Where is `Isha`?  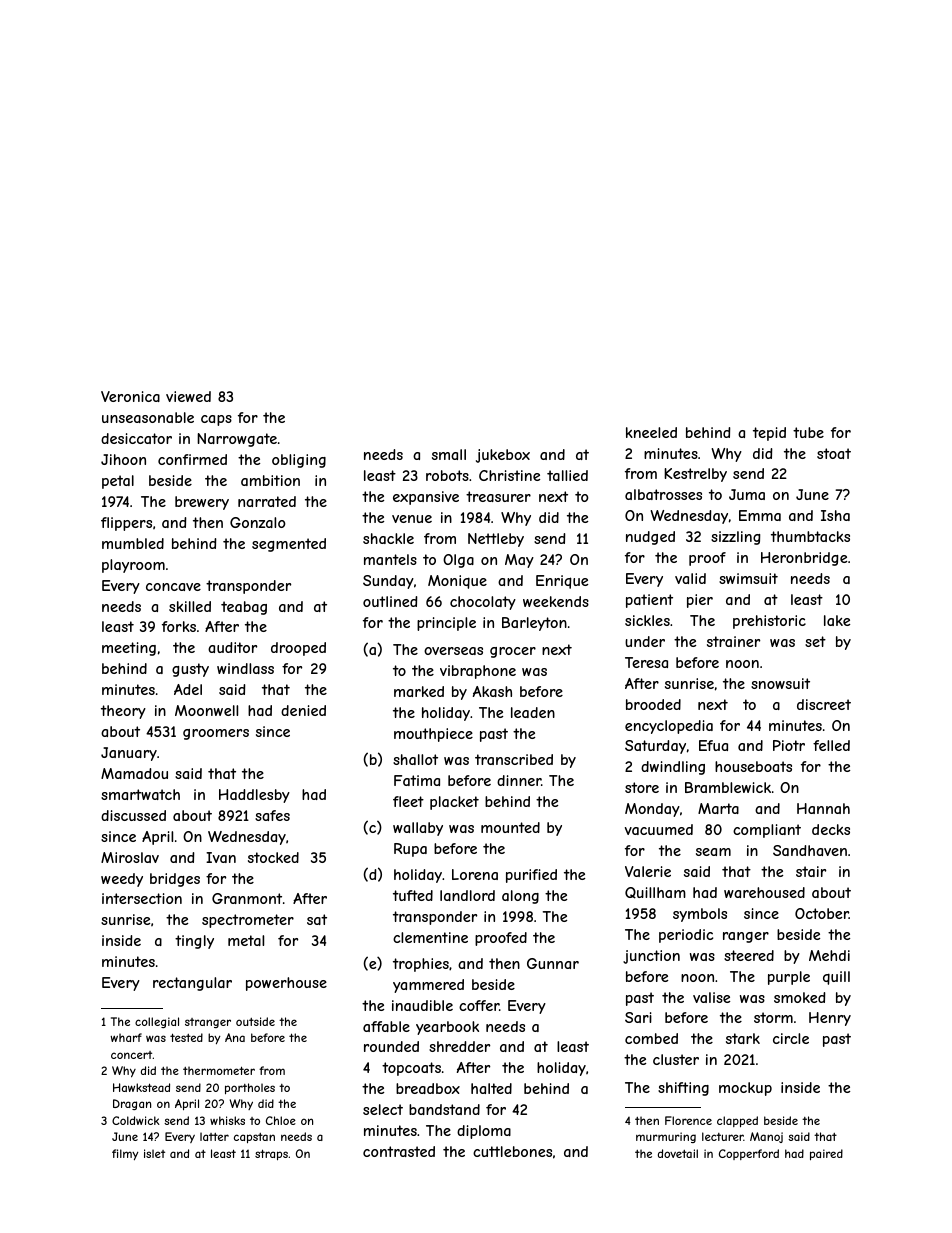
Isha is located at coordinates (835, 515).
